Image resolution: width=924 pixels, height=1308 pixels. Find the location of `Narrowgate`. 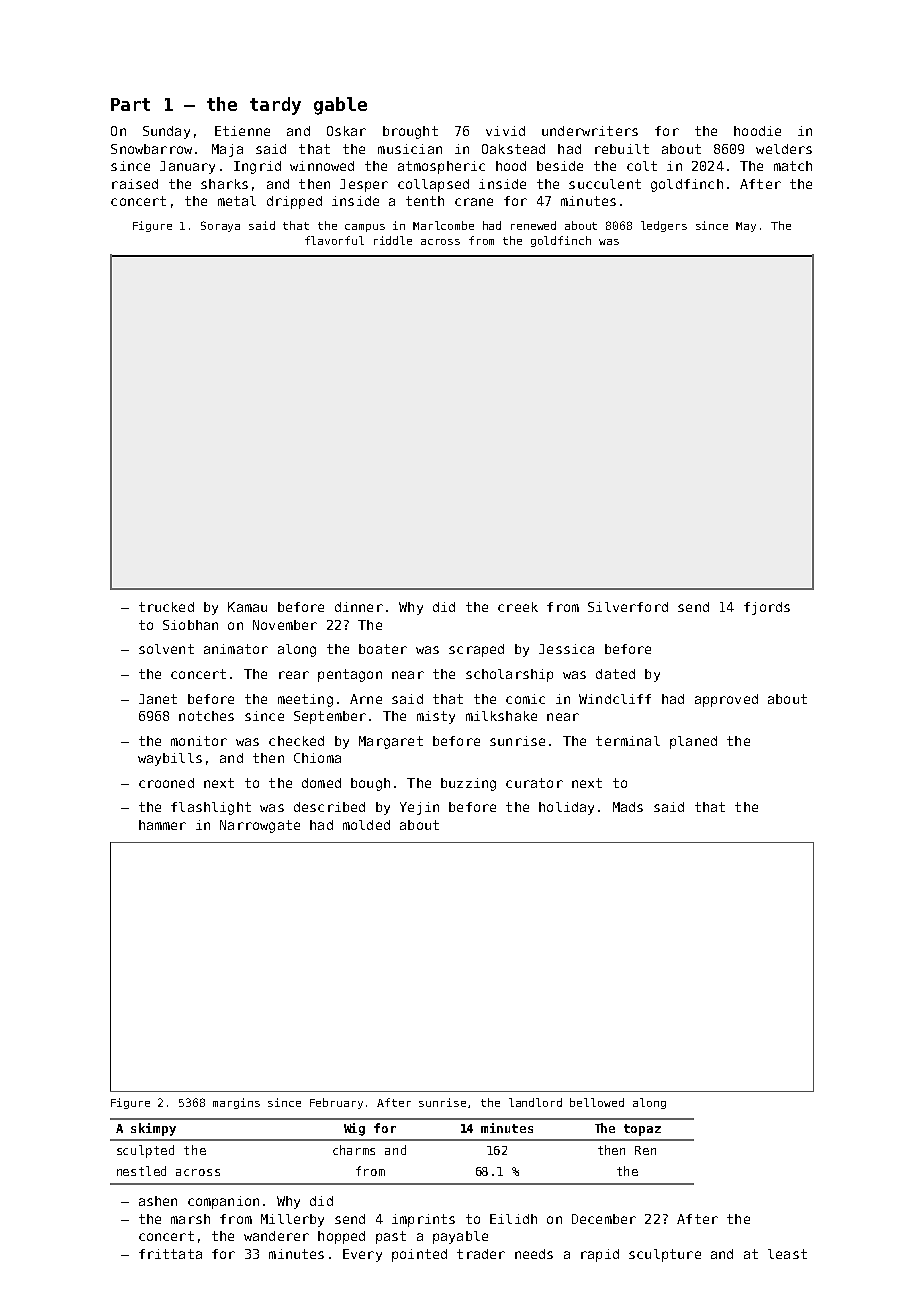

Narrowgate is located at coordinates (260, 826).
